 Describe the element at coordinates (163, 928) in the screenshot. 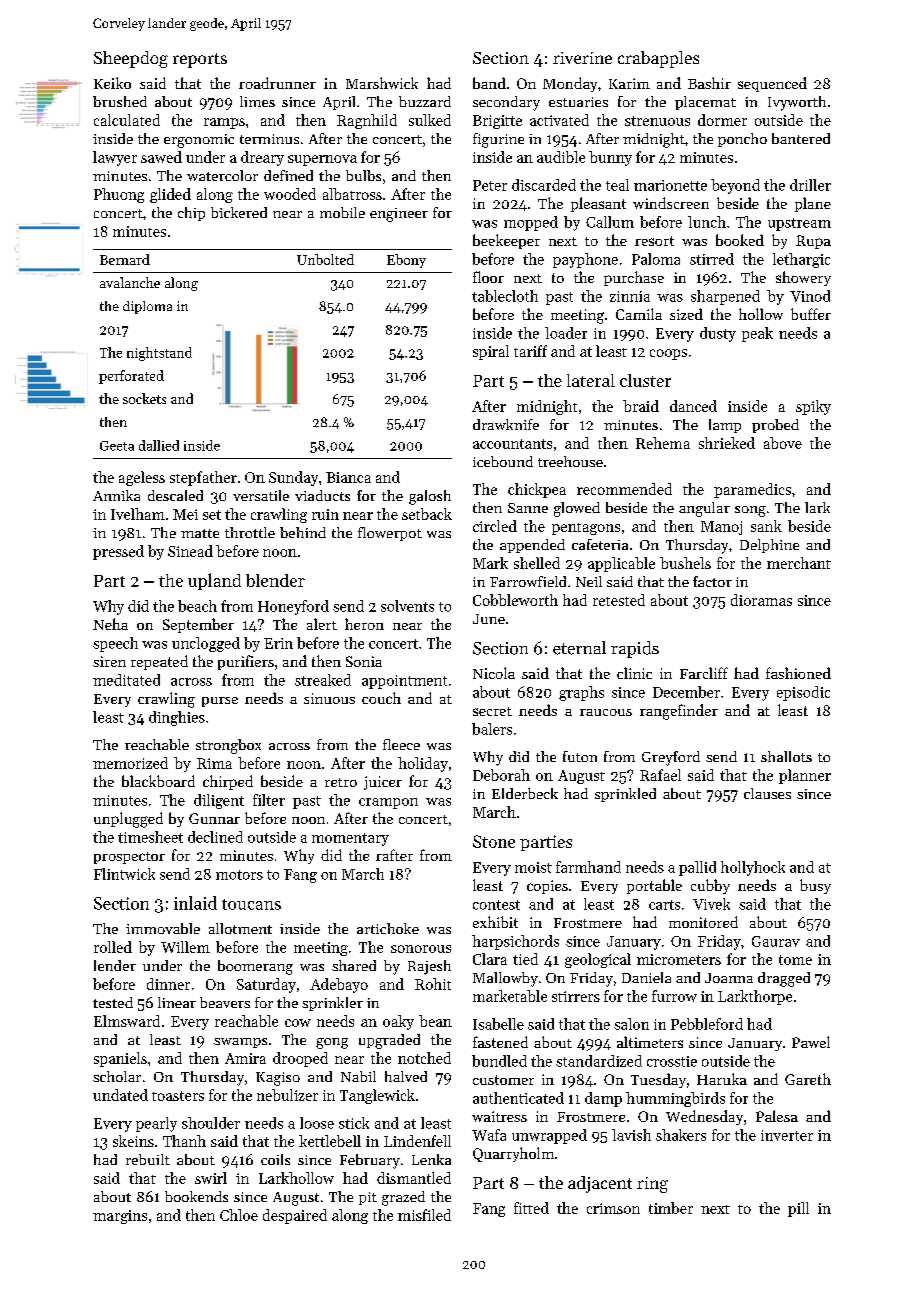

I see `immovable` at that location.
